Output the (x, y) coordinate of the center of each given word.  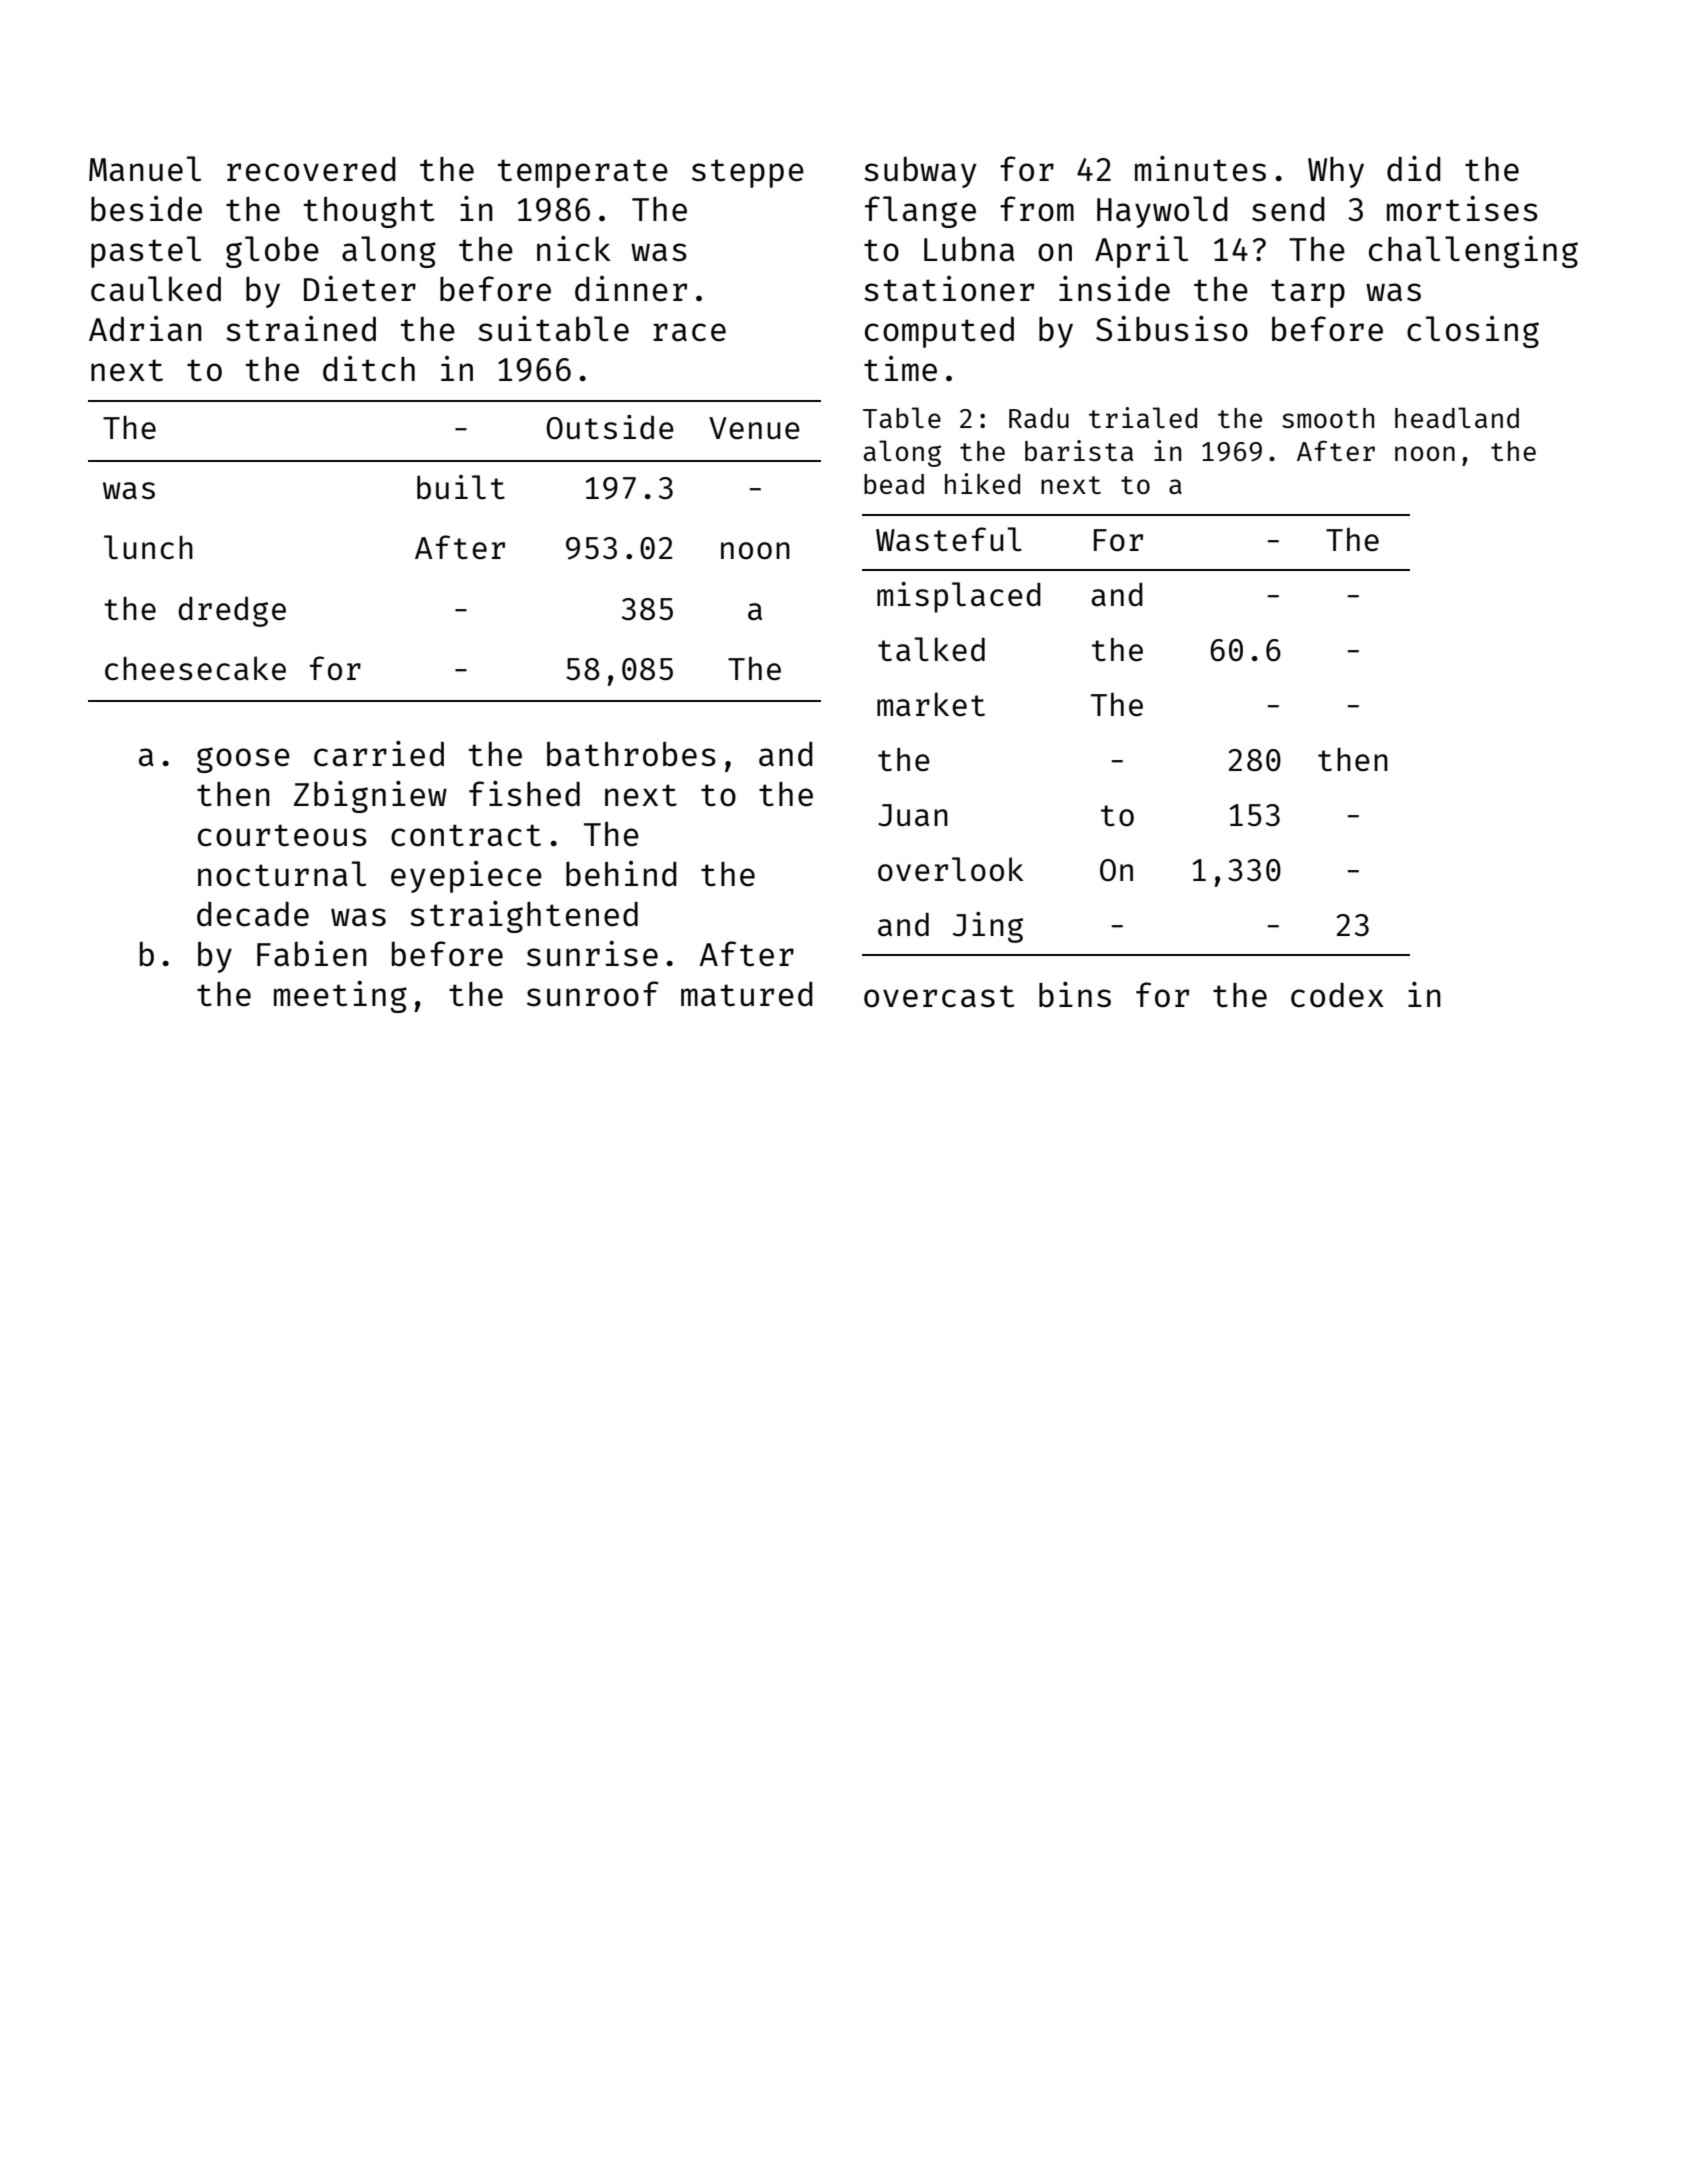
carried (379, 754)
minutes (1200, 169)
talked (931, 649)
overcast (939, 996)
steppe (748, 173)
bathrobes (631, 754)
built (461, 487)
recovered (311, 169)
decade (253, 914)
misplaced (959, 597)
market (931, 704)
